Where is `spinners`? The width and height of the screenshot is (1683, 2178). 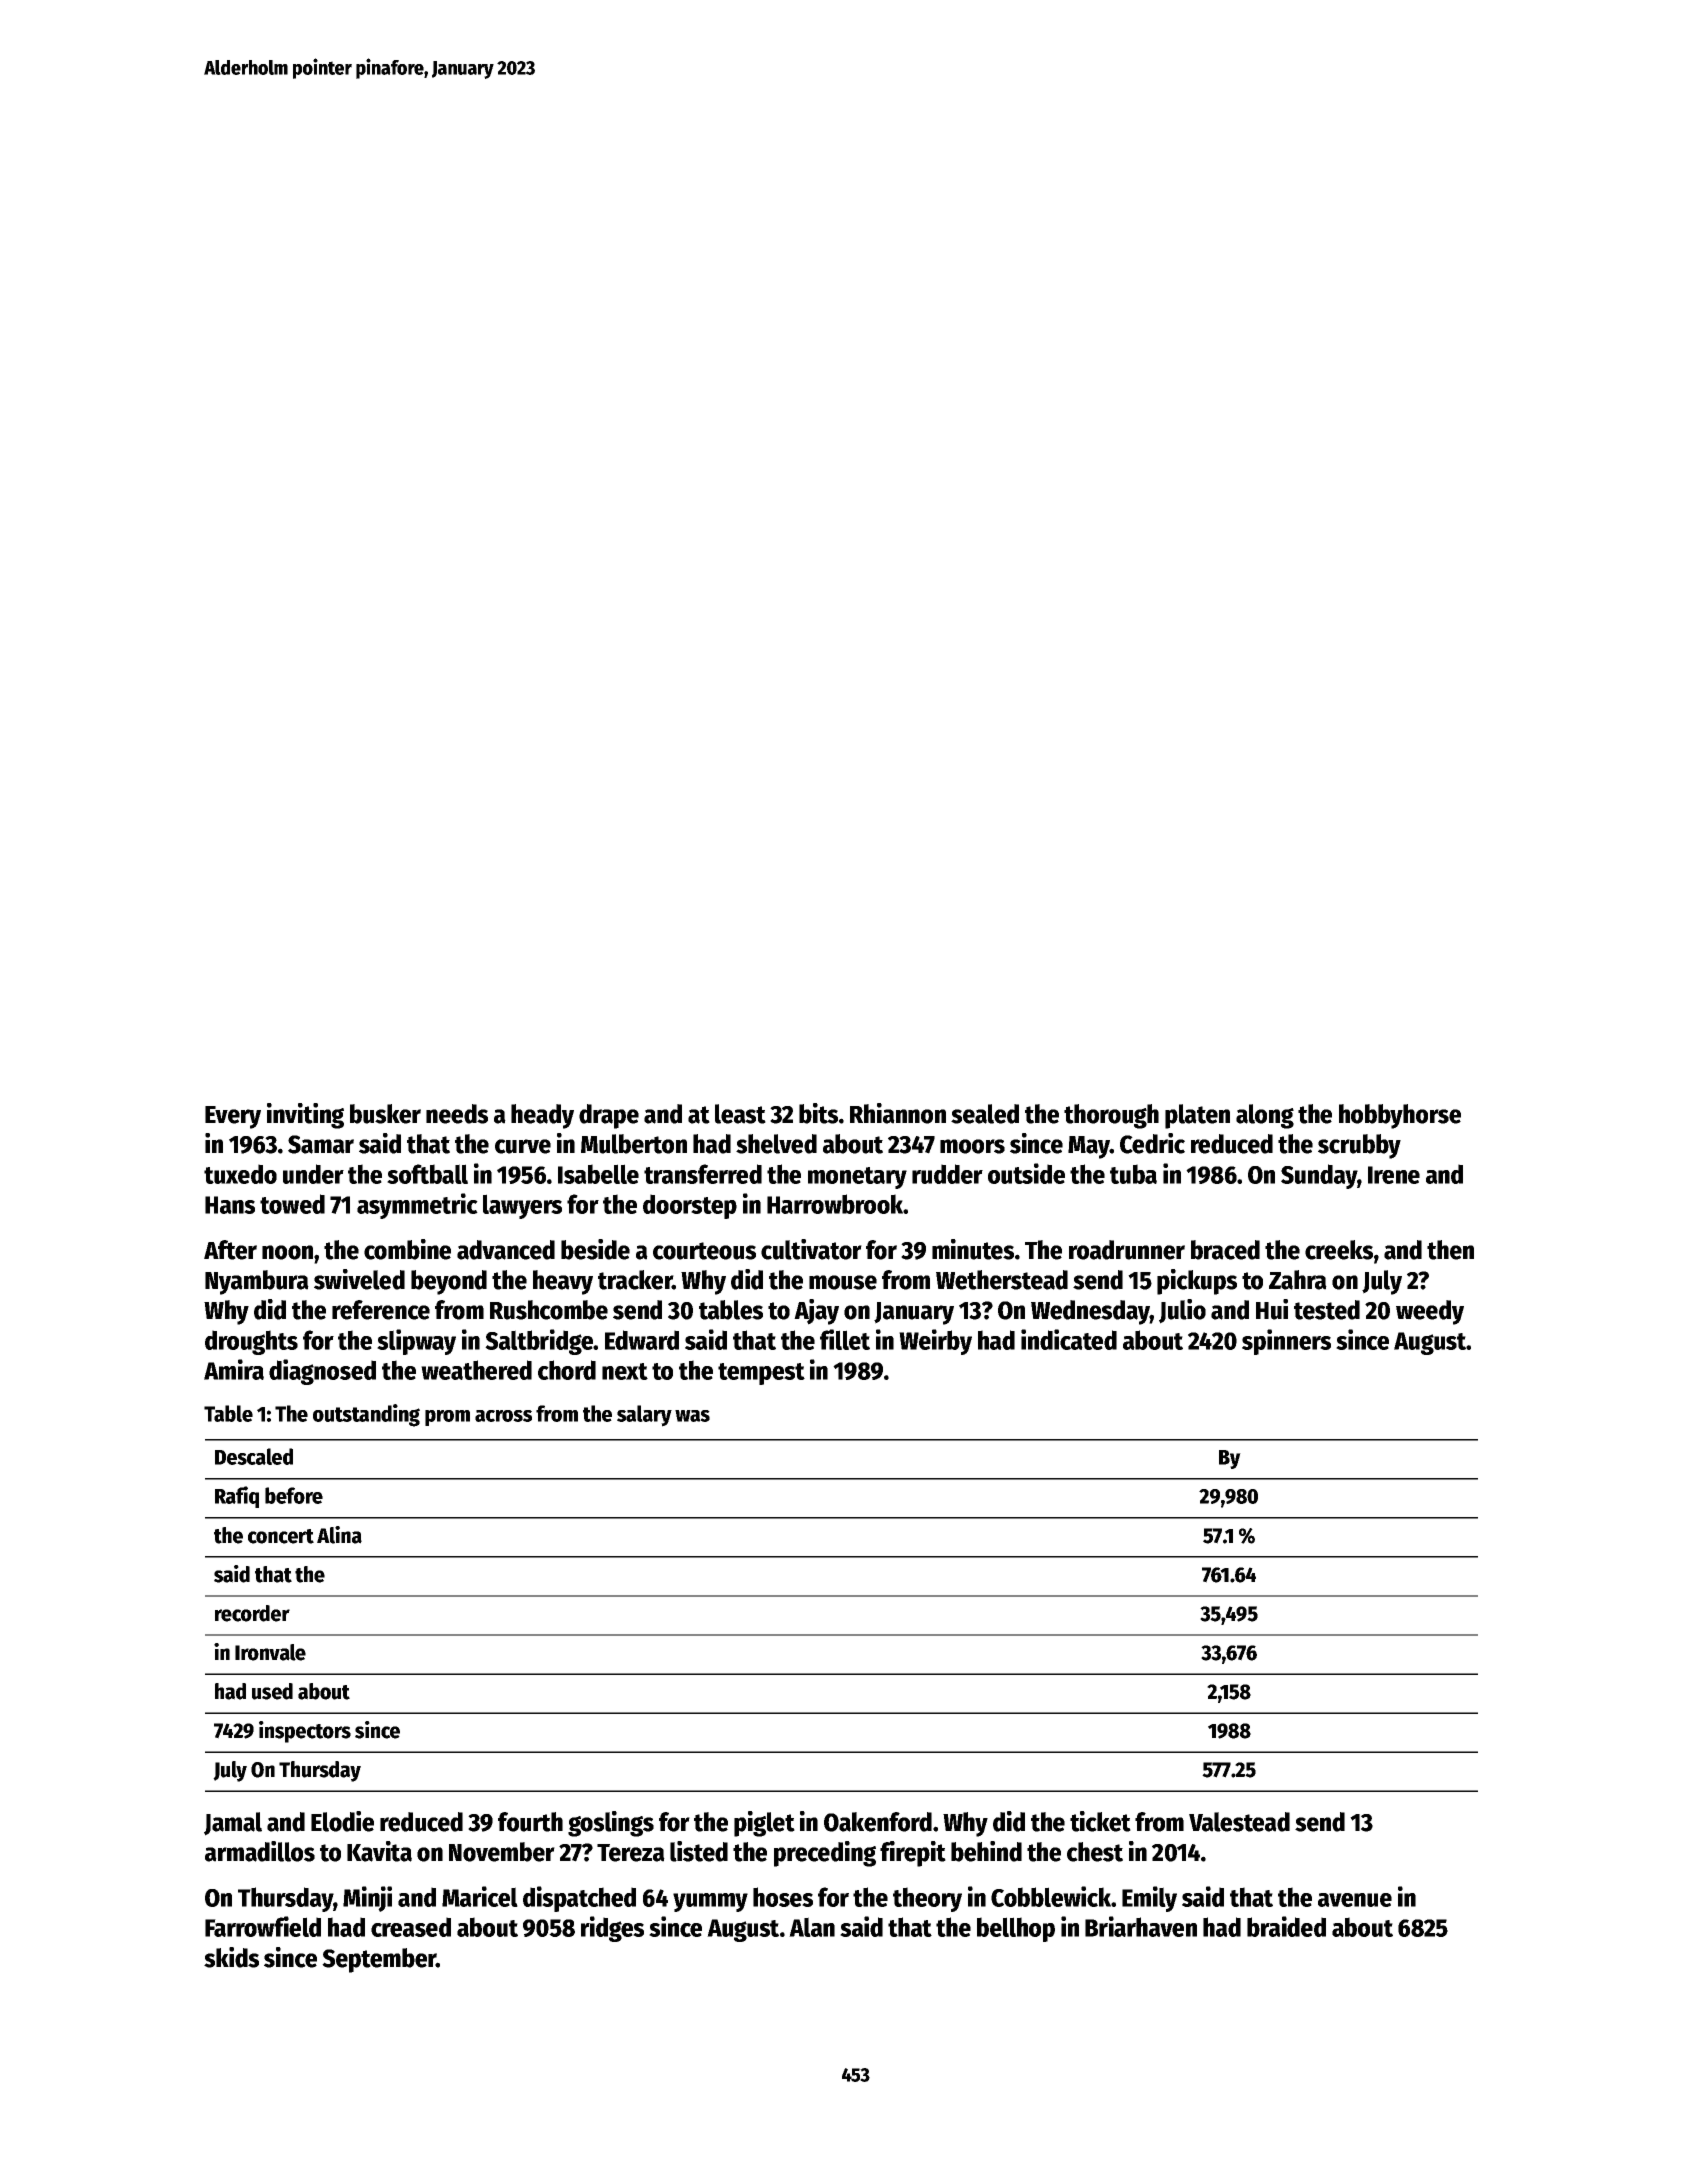
spinners is located at coordinates (1286, 1342).
